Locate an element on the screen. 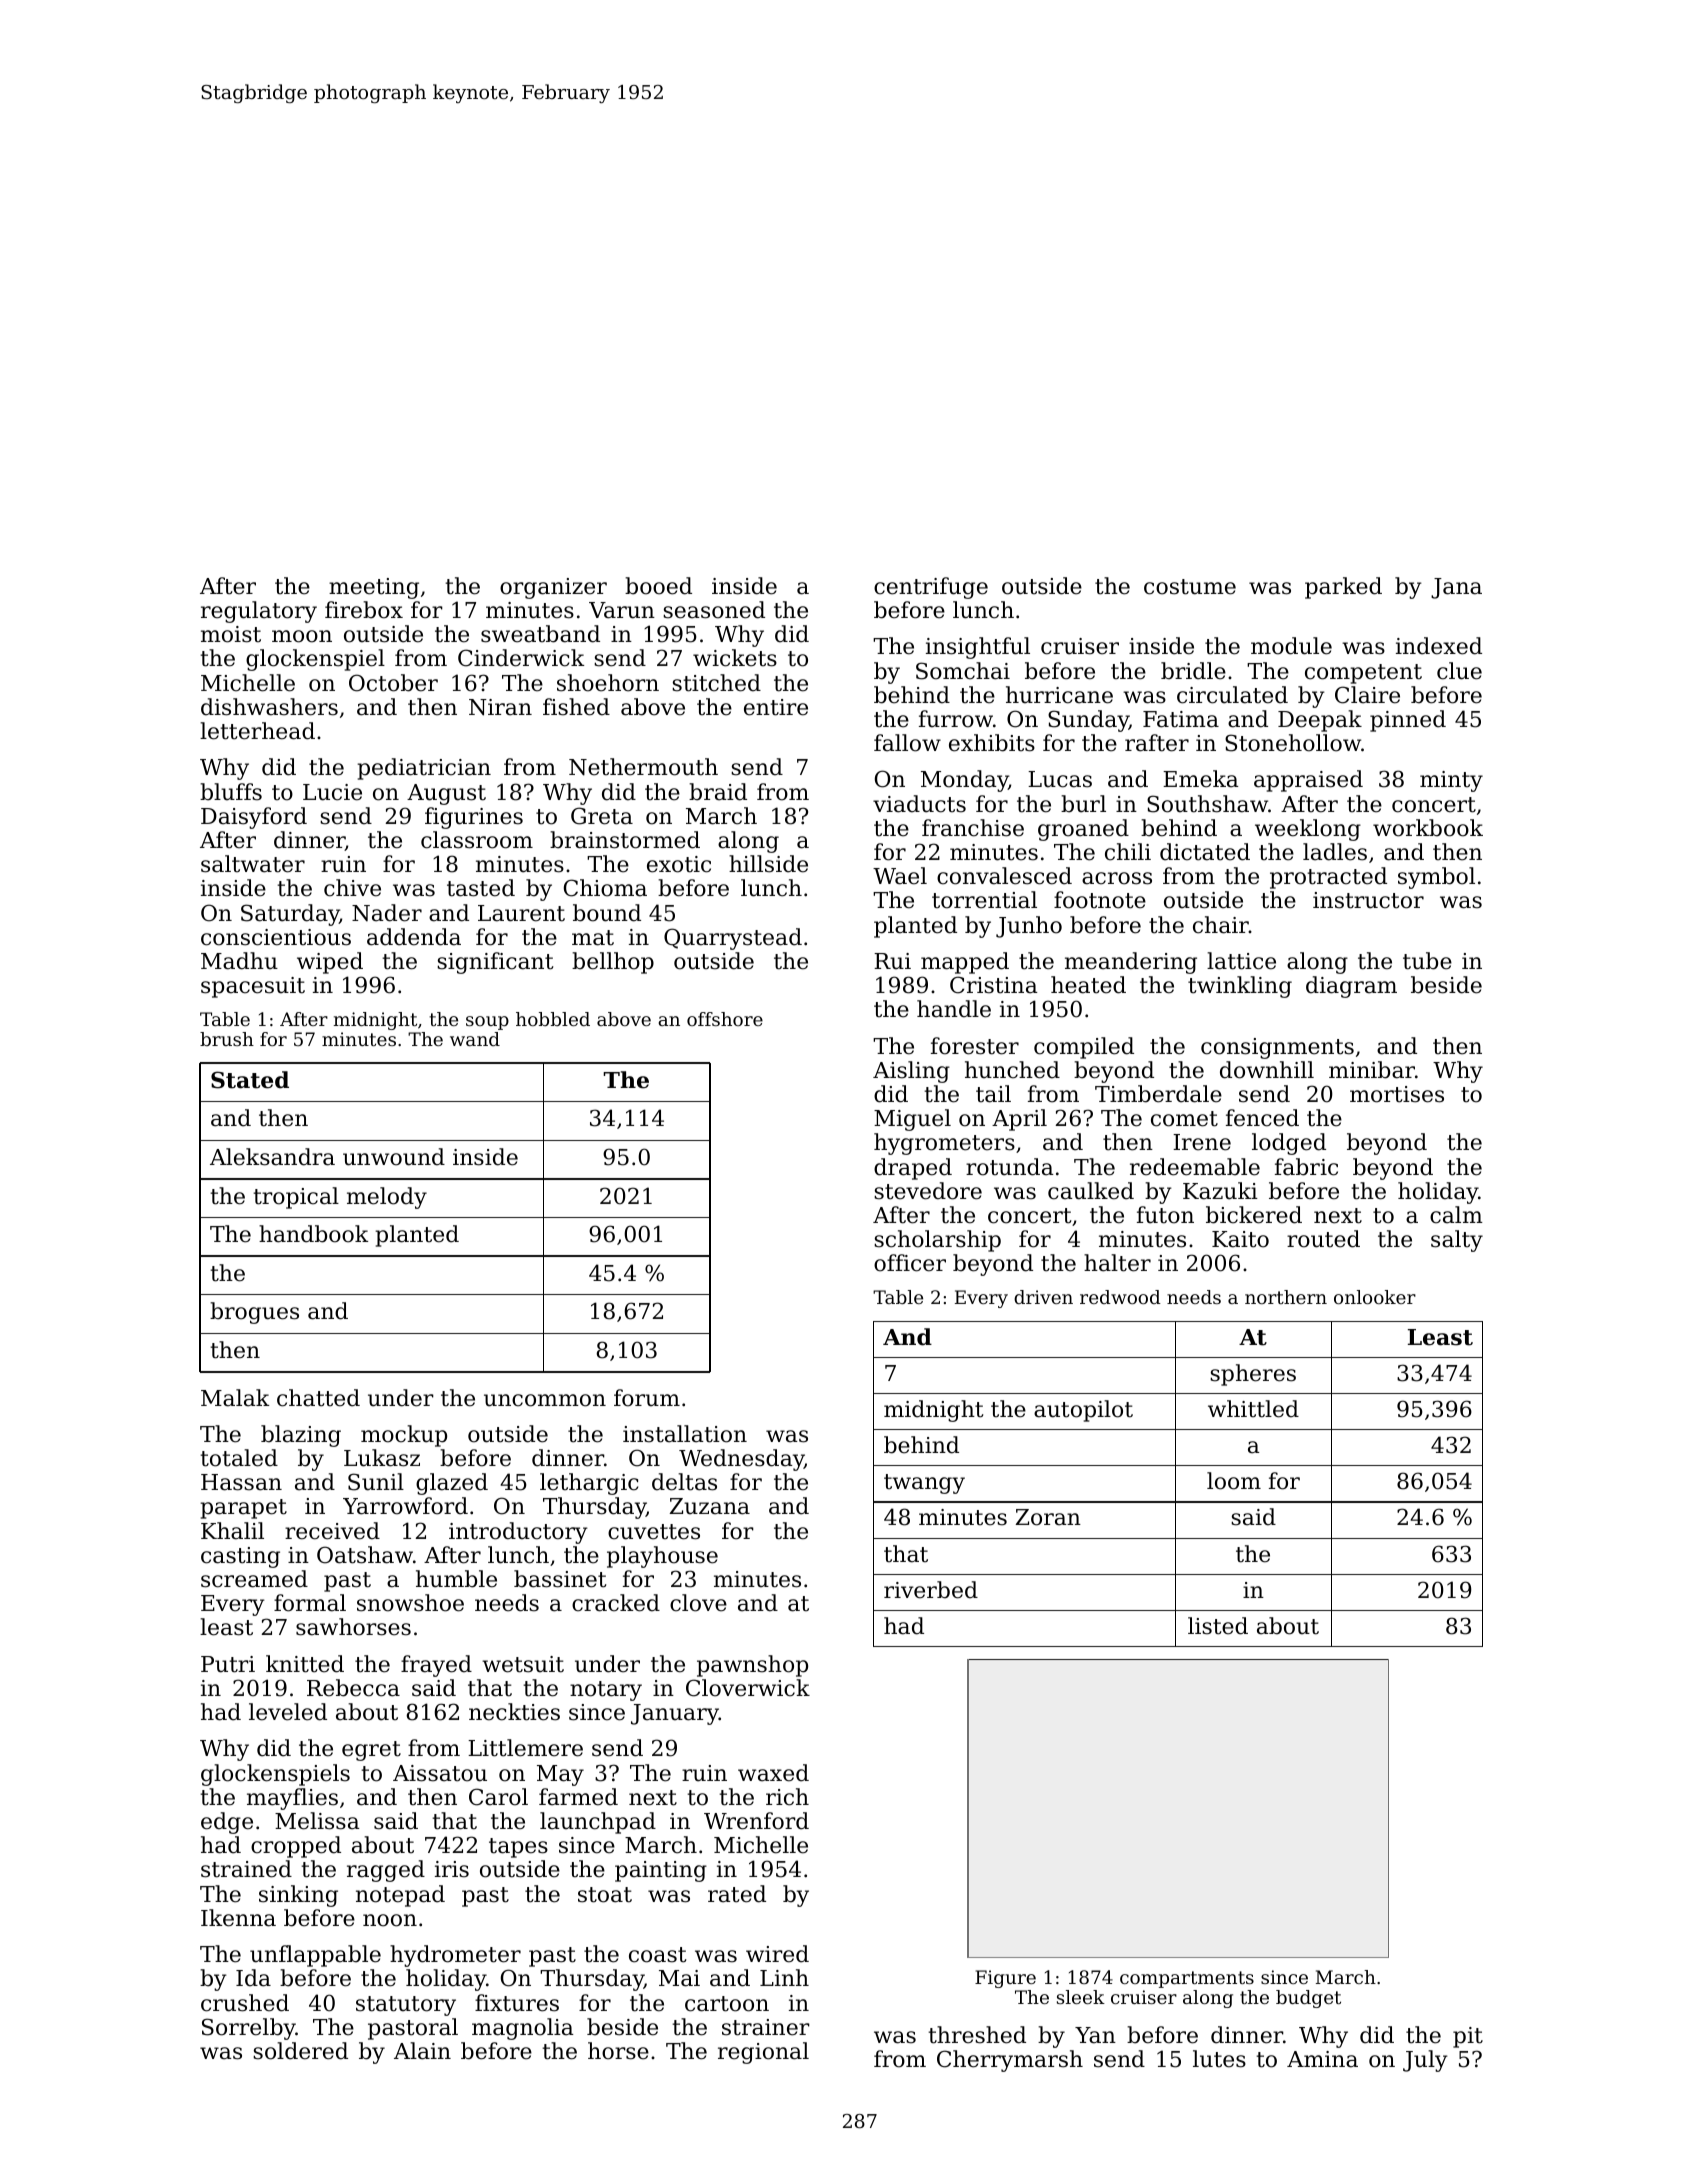 This screenshot has height=2178, width=1683. parked is located at coordinates (1343, 588).
